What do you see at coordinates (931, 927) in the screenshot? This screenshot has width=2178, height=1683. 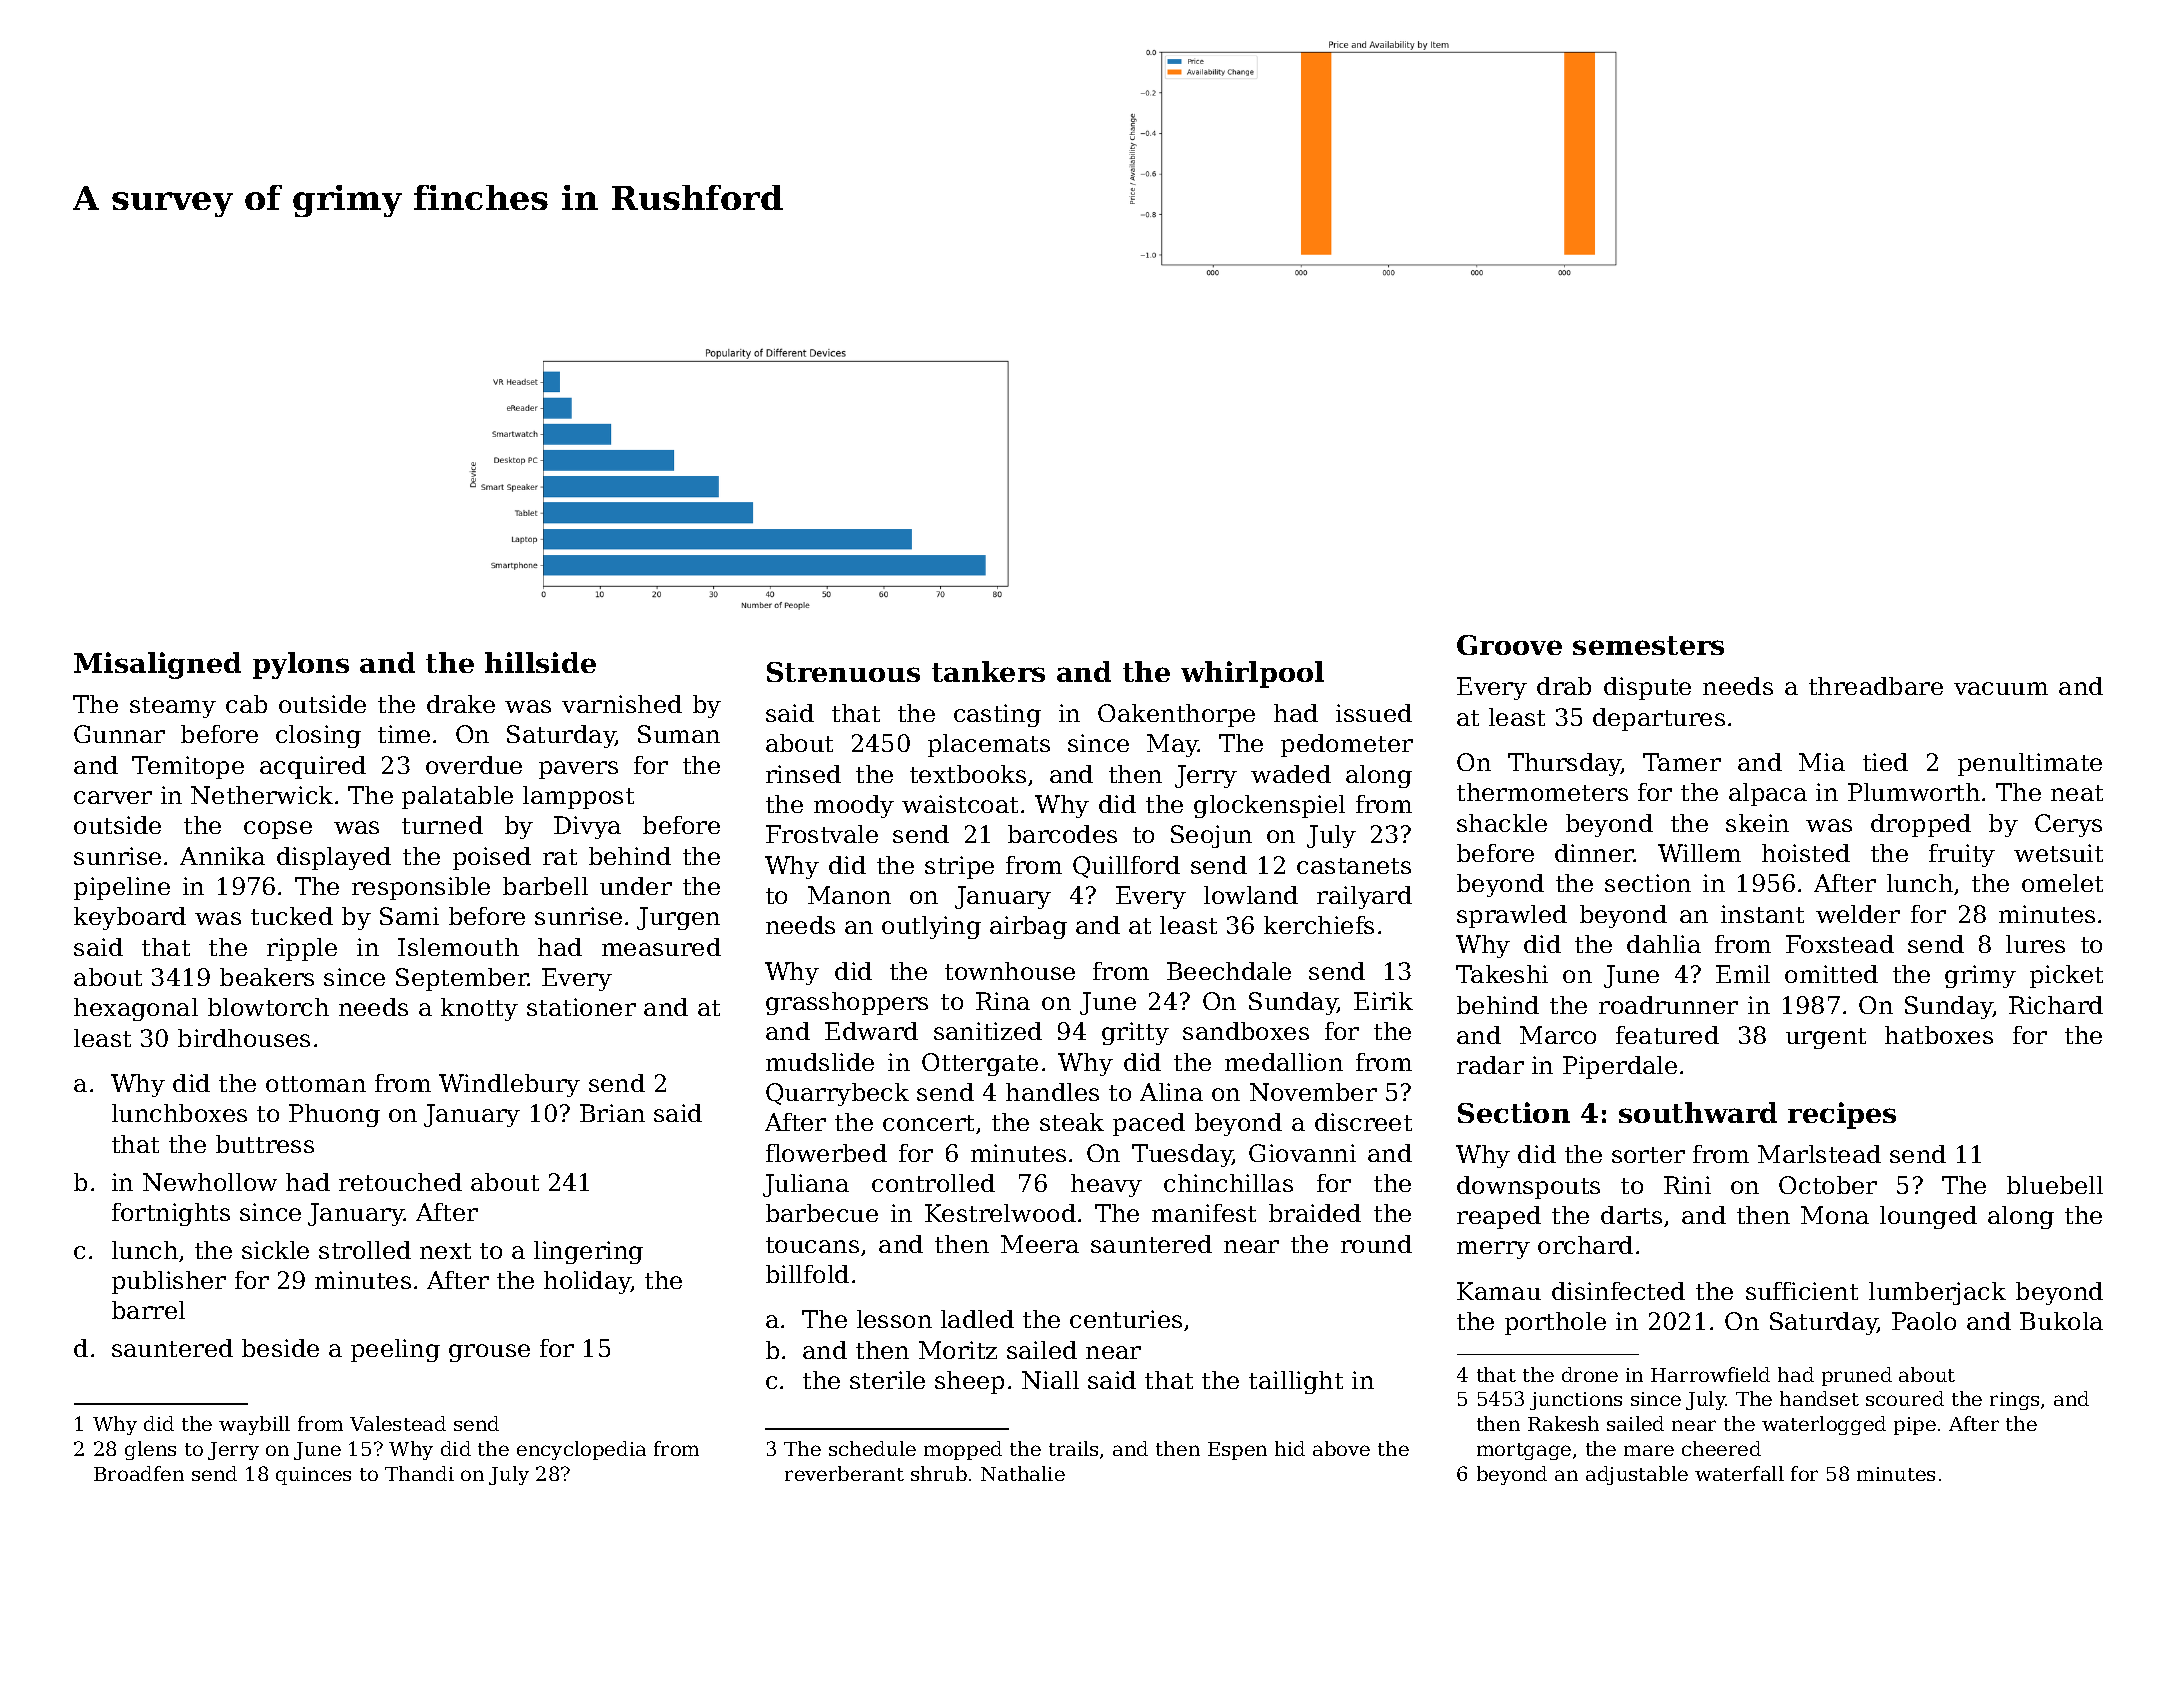 I see `outlying` at bounding box center [931, 927].
